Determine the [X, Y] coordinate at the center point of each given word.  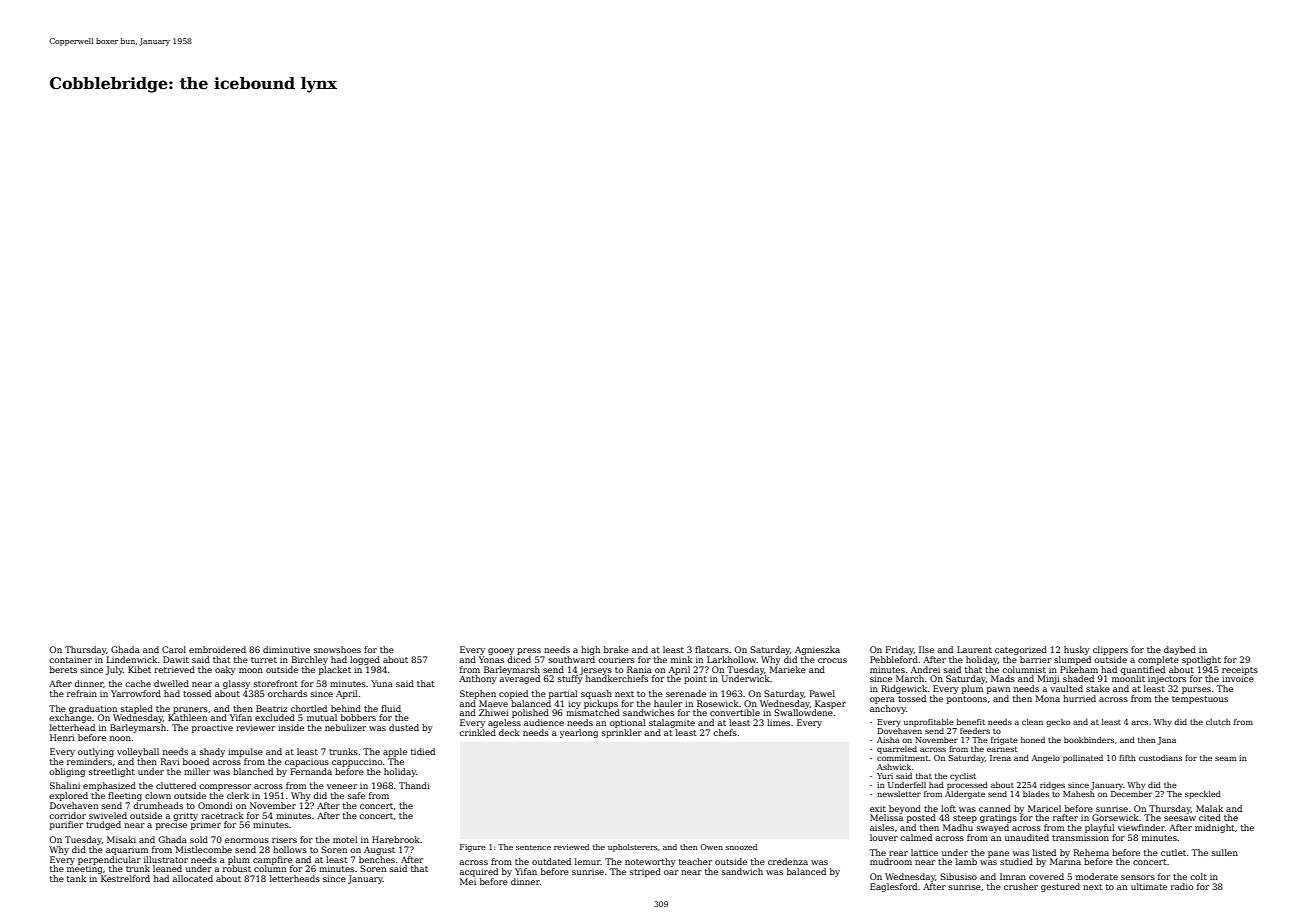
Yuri [885, 776]
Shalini [65, 785]
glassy [236, 684]
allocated [192, 878]
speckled [1203, 795]
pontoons [967, 700]
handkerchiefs [617, 678]
